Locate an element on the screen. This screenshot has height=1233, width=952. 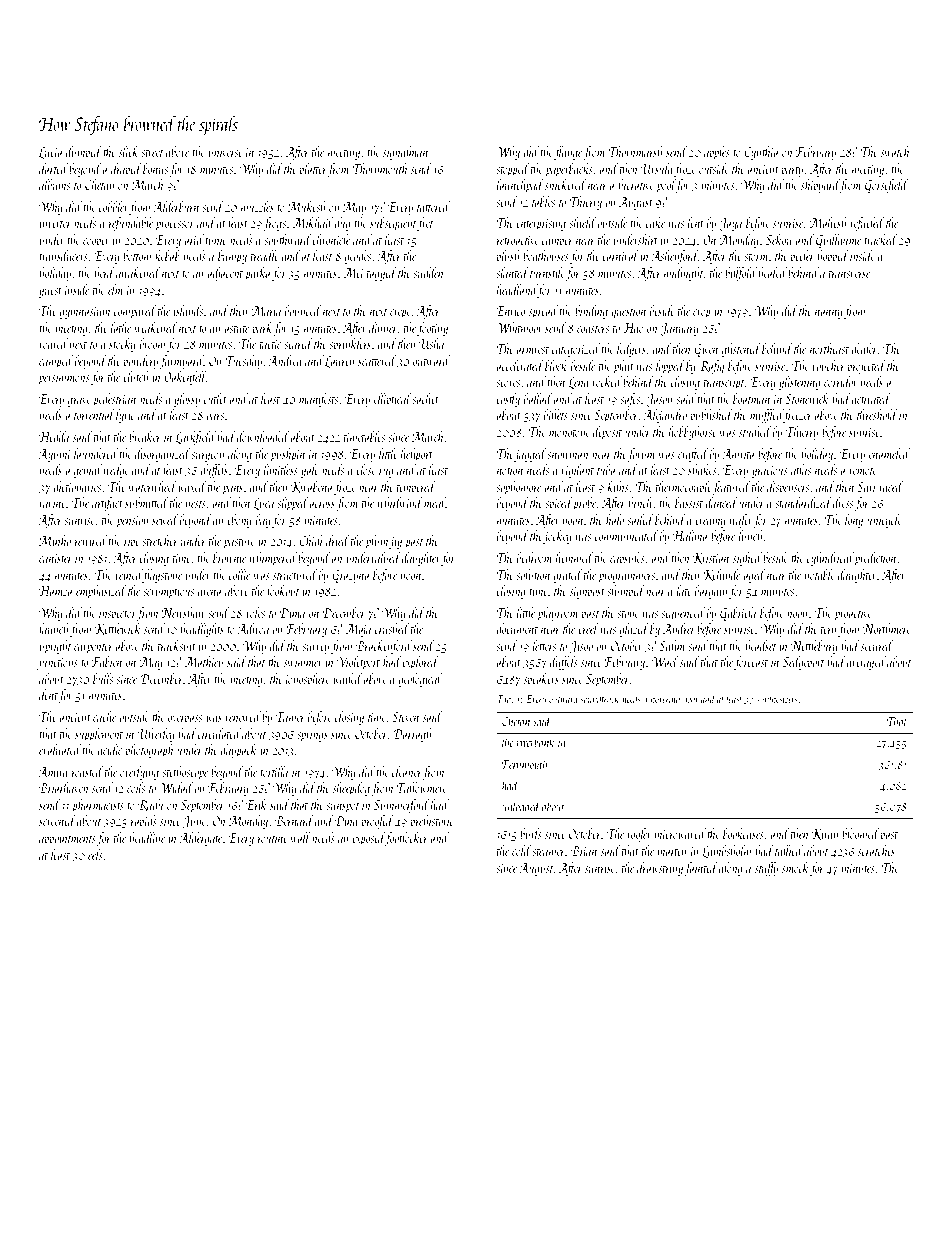
swatch is located at coordinates (895, 151).
